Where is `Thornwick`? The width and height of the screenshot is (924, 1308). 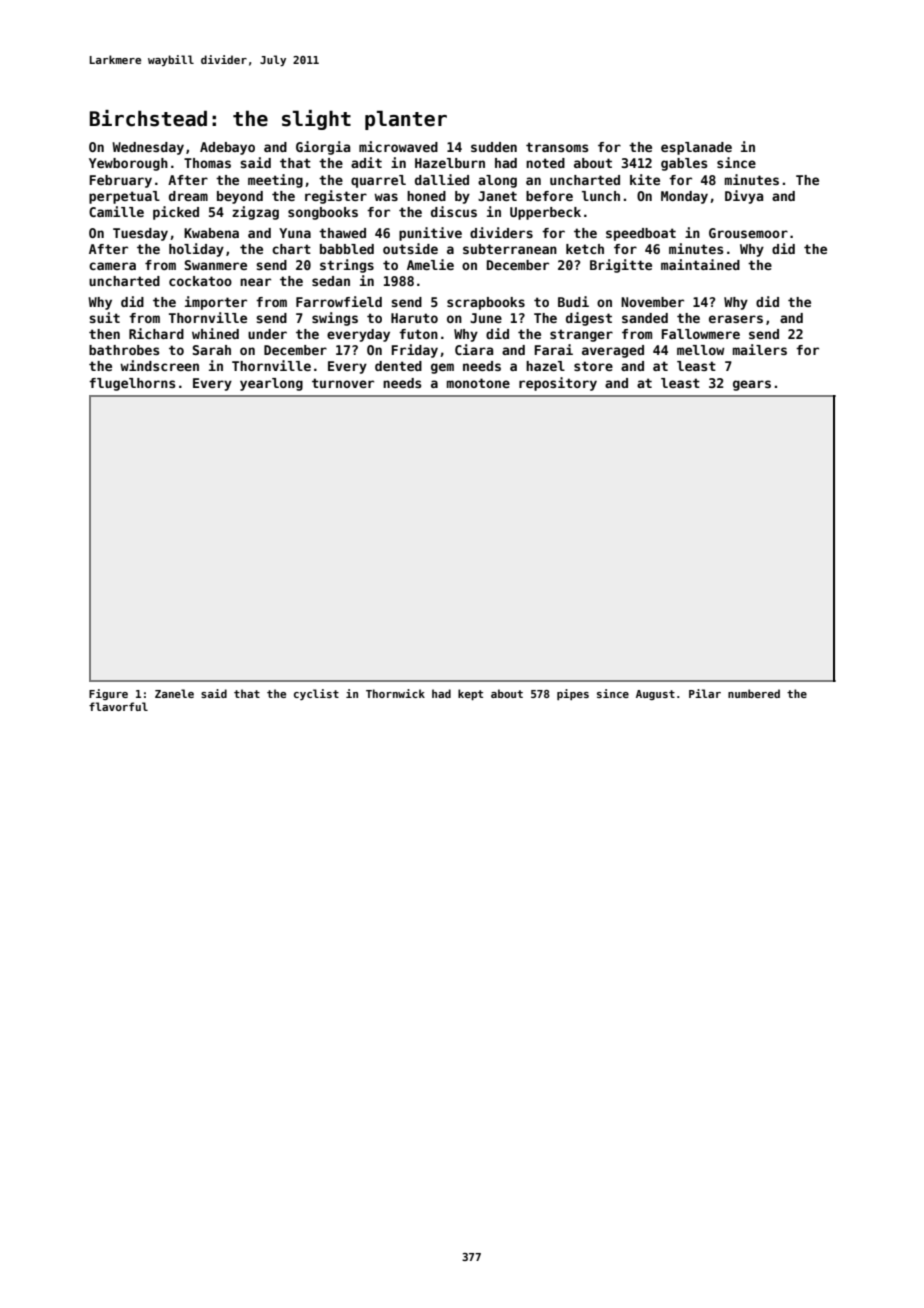 Thornwick is located at coordinates (395, 693).
